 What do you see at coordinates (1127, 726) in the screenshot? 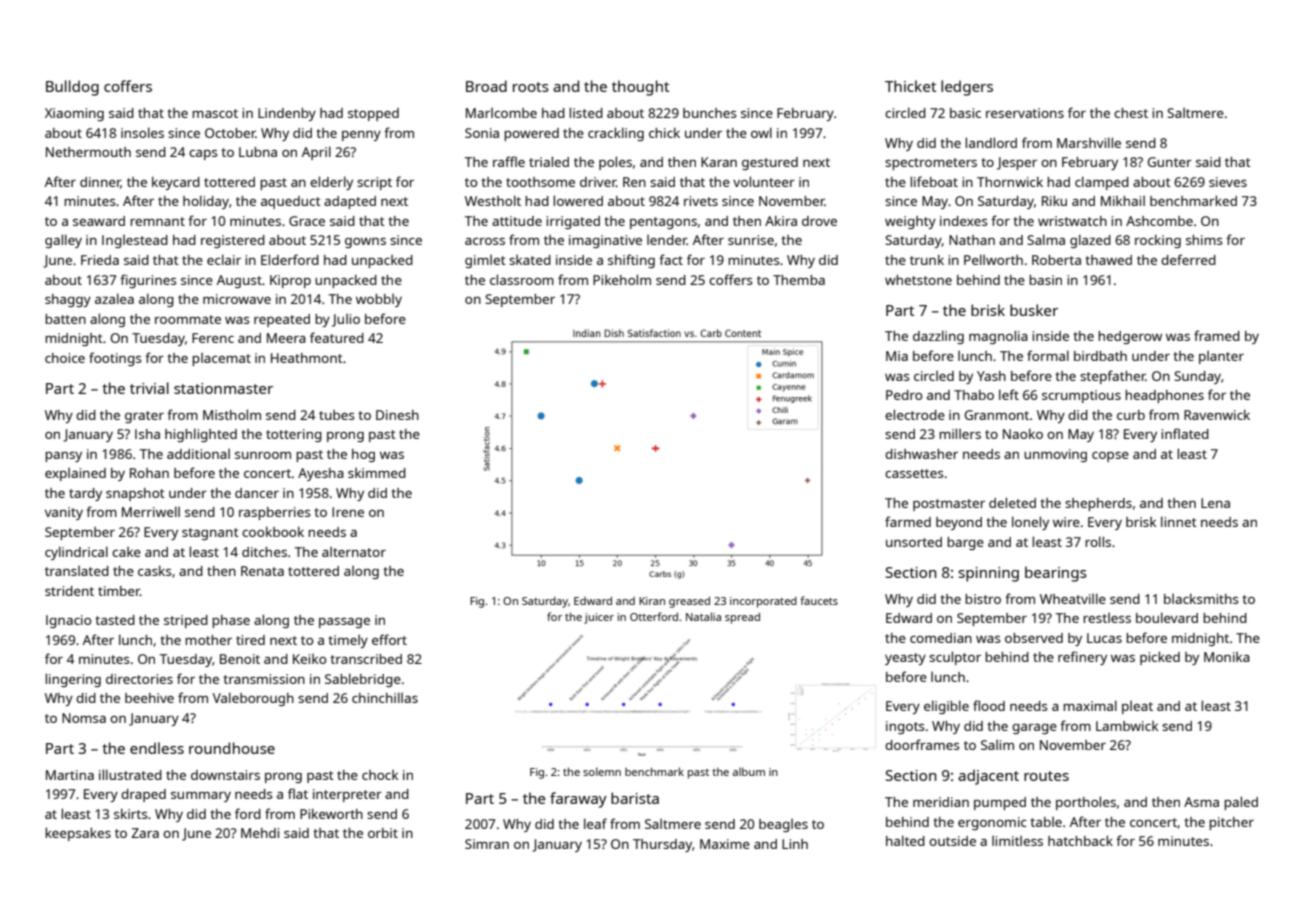
I see `Lambwick` at bounding box center [1127, 726].
